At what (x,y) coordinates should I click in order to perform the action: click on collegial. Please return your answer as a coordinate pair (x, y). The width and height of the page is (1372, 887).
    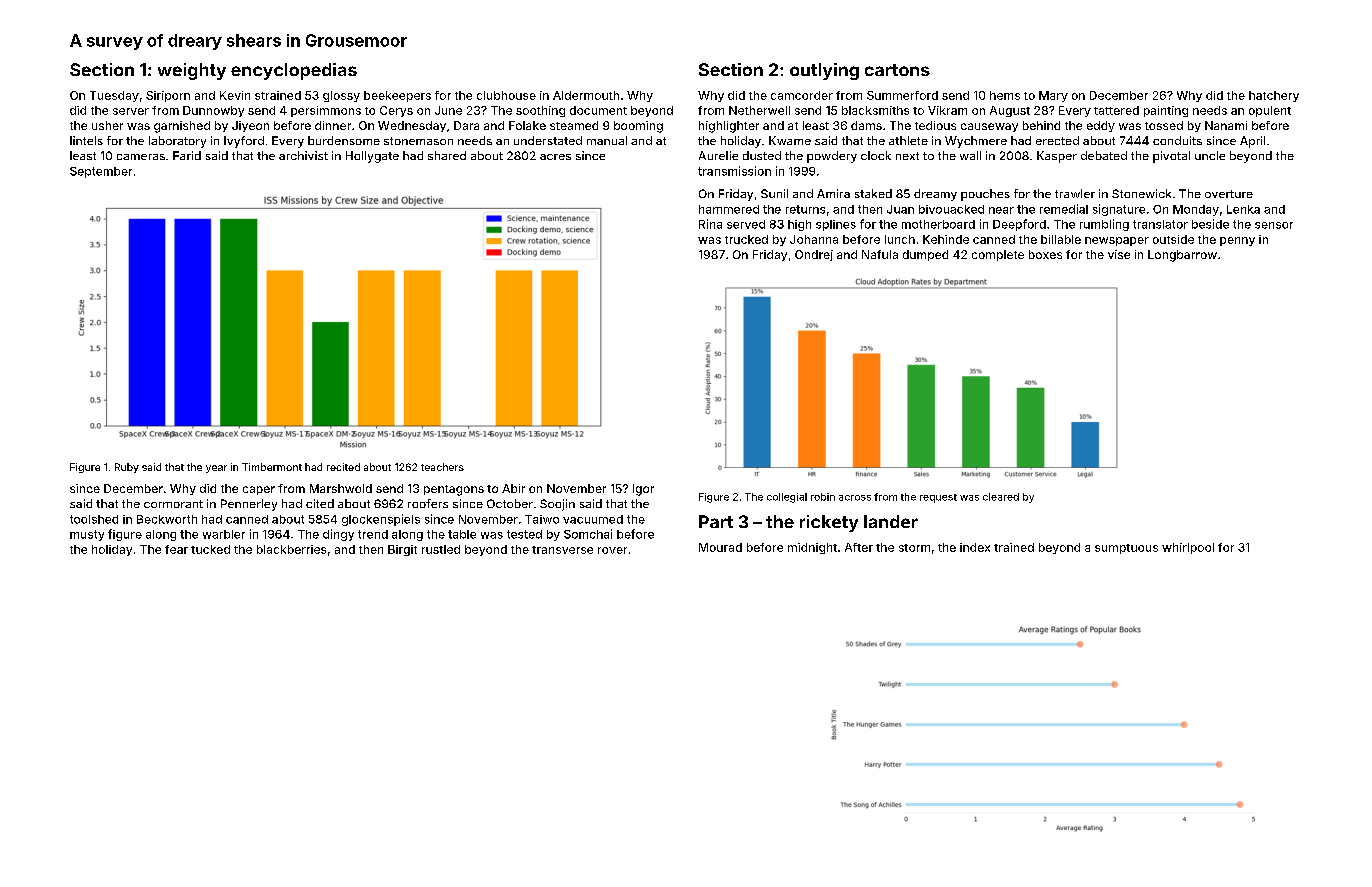
    Looking at the image, I should click on (787, 498).
